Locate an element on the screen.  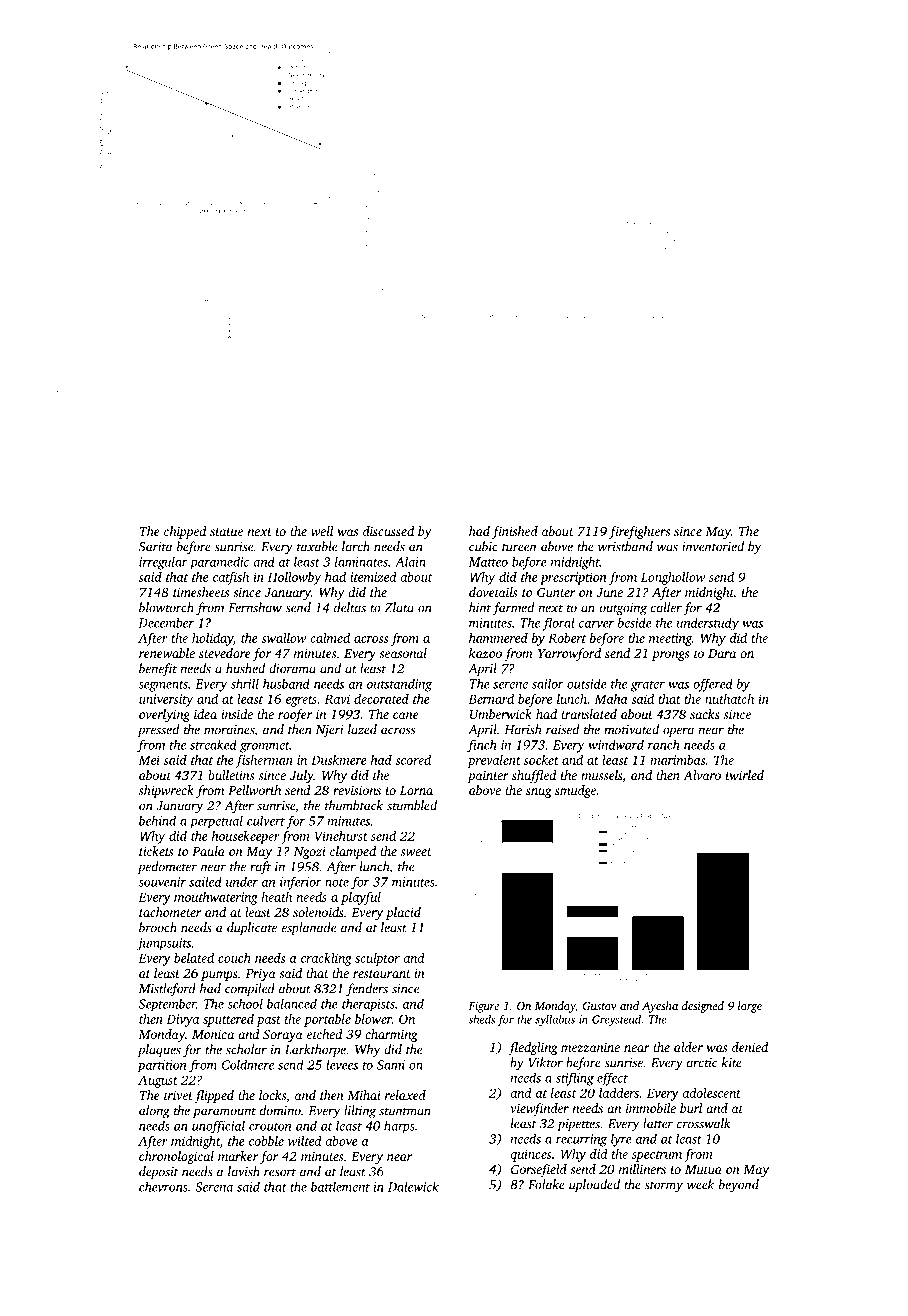
shipwreck is located at coordinates (166, 791).
